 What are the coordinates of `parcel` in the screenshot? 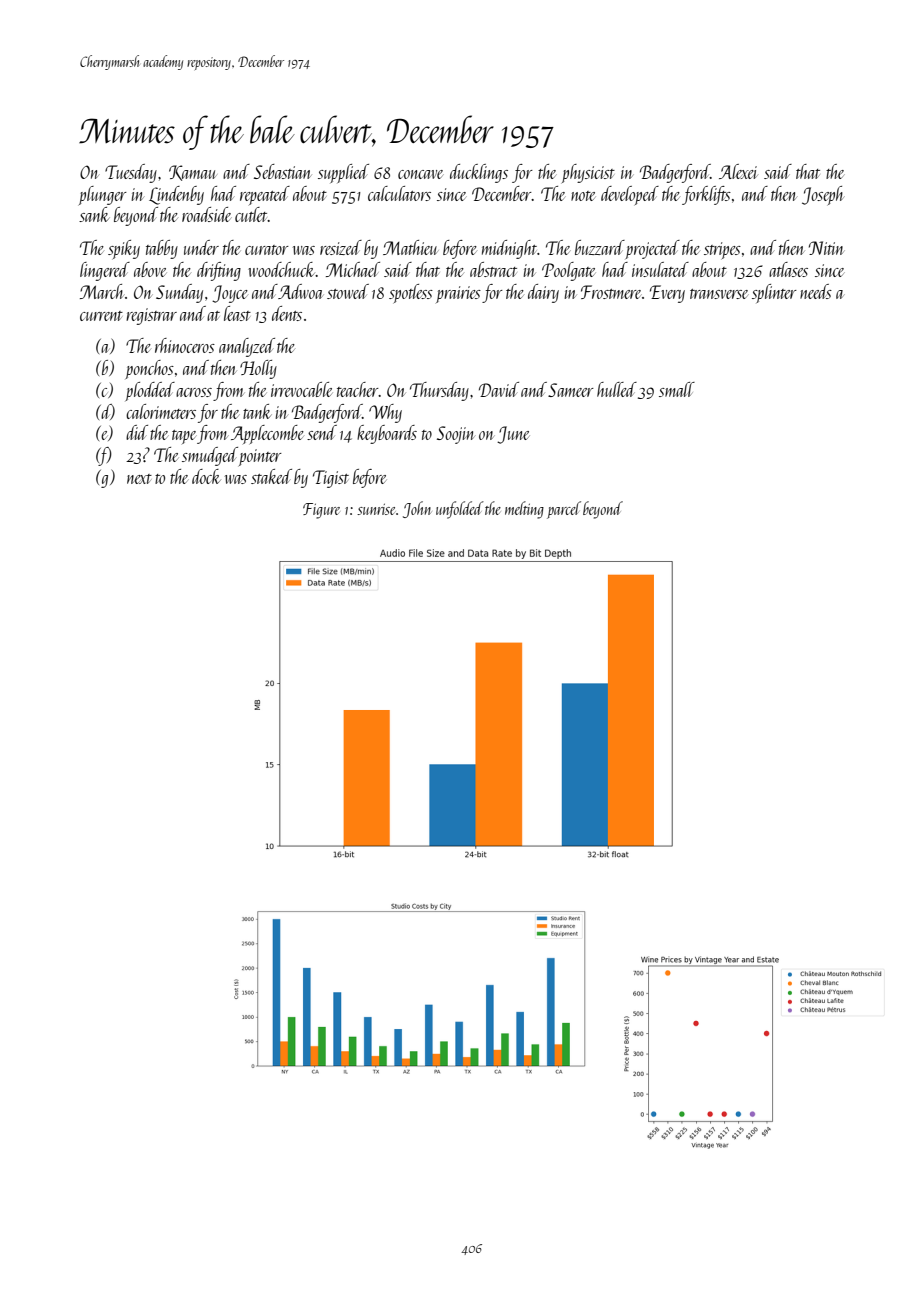 It's located at (564, 510).
